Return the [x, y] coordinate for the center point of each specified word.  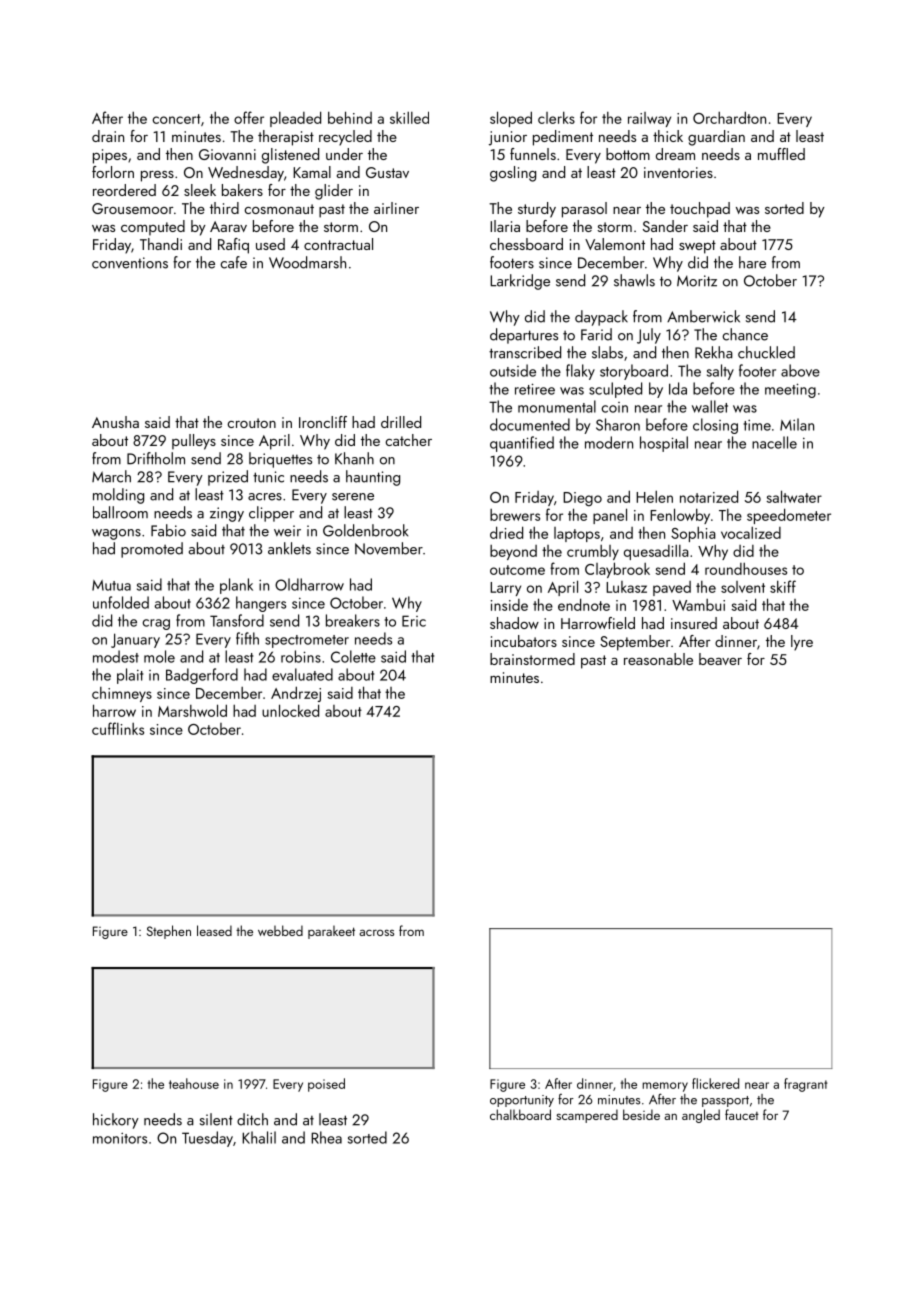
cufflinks [118, 728]
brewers [515, 515]
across [376, 932]
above [800, 370]
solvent [743, 587]
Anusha [115, 422]
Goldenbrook [365, 530]
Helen [654, 496]
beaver [720, 659]
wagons [116, 534]
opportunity [522, 1101]
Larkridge [520, 282]
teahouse [194, 1083]
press [157, 176]
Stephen [169, 932]
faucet [742, 1114]
